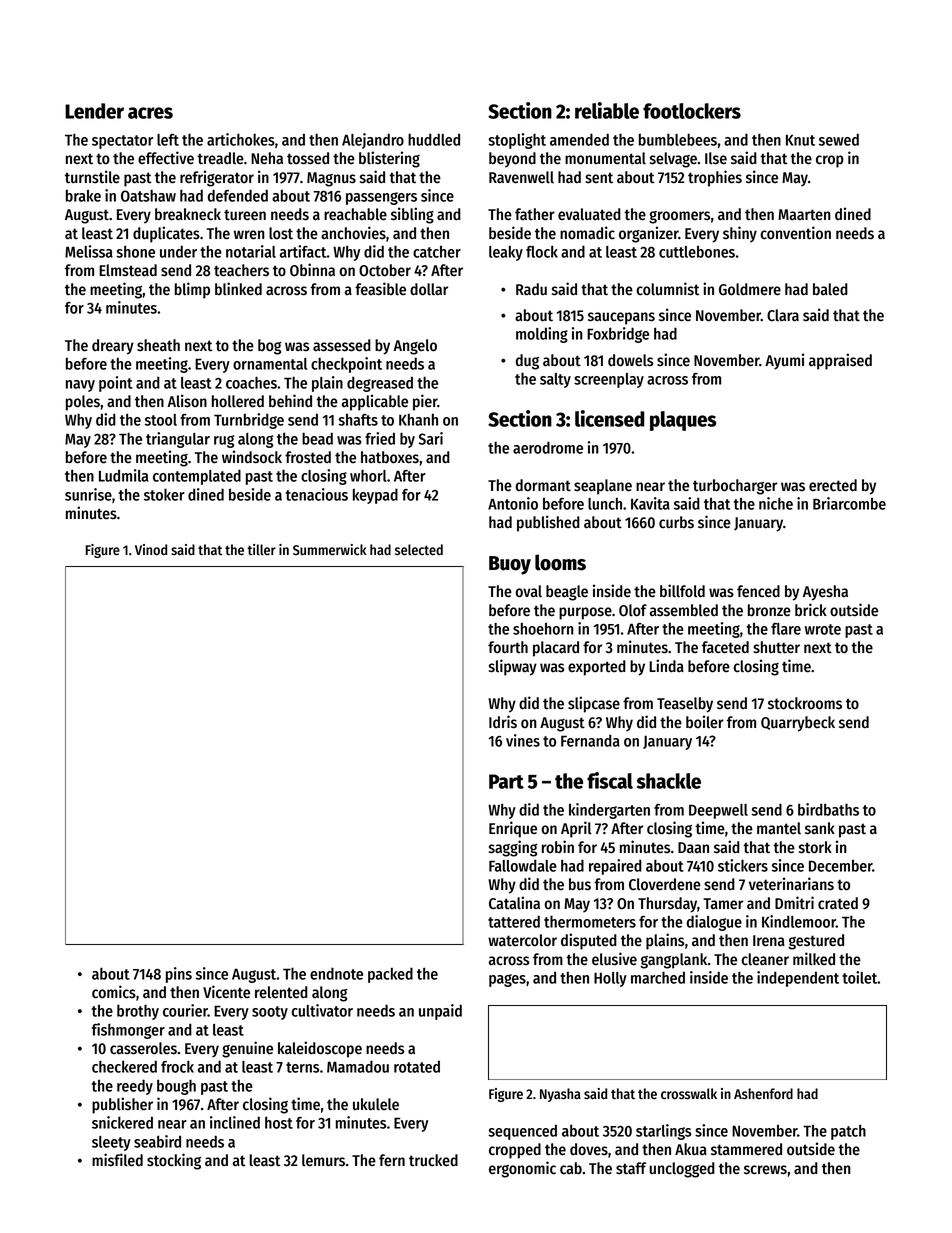  Describe the element at coordinates (241, 139) in the page. I see `artichokes` at that location.
